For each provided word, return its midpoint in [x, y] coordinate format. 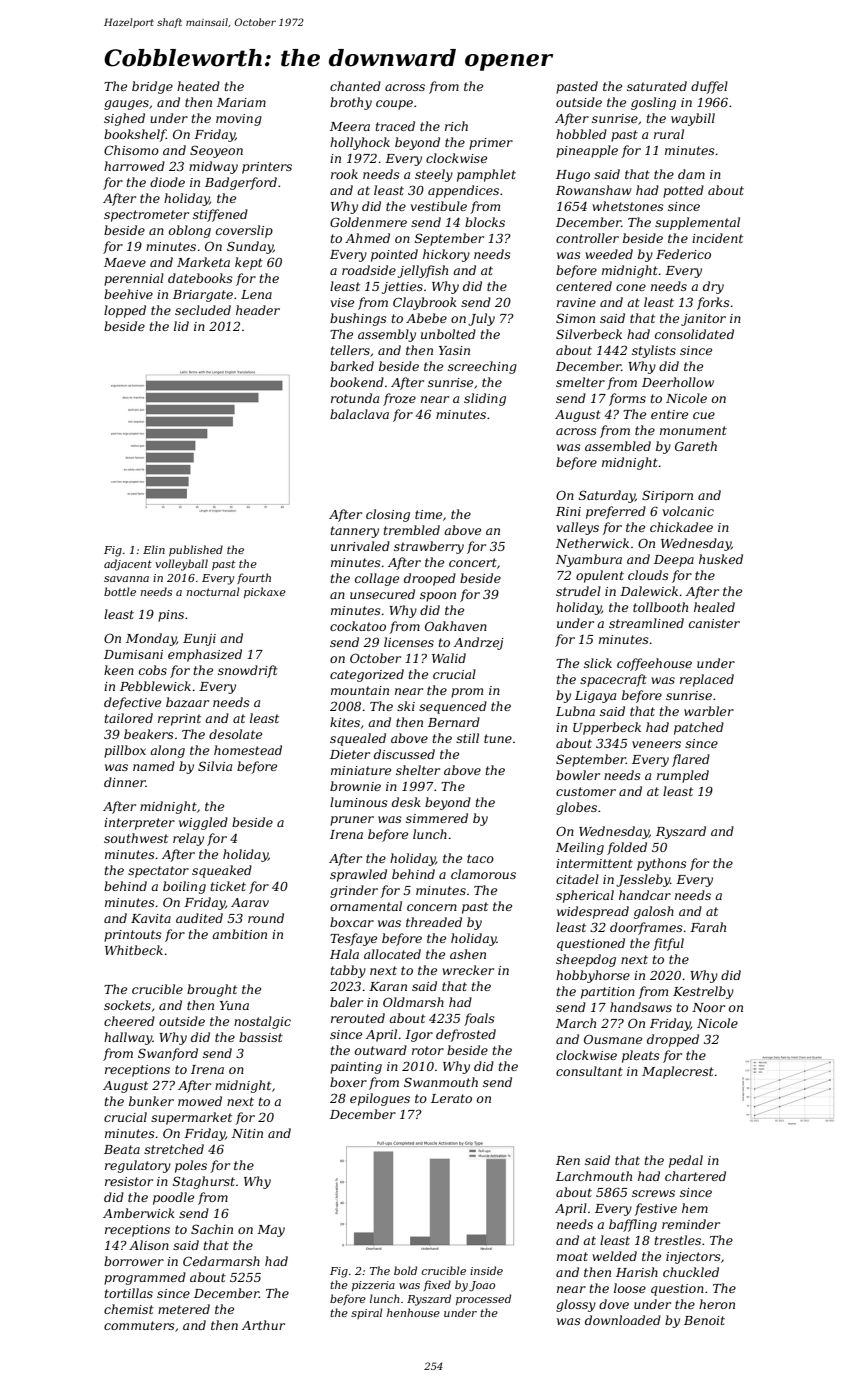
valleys [578, 528]
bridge [152, 87]
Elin [154, 549]
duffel [709, 87]
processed [483, 1299]
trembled [412, 530]
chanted [355, 86]
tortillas [129, 1293]
